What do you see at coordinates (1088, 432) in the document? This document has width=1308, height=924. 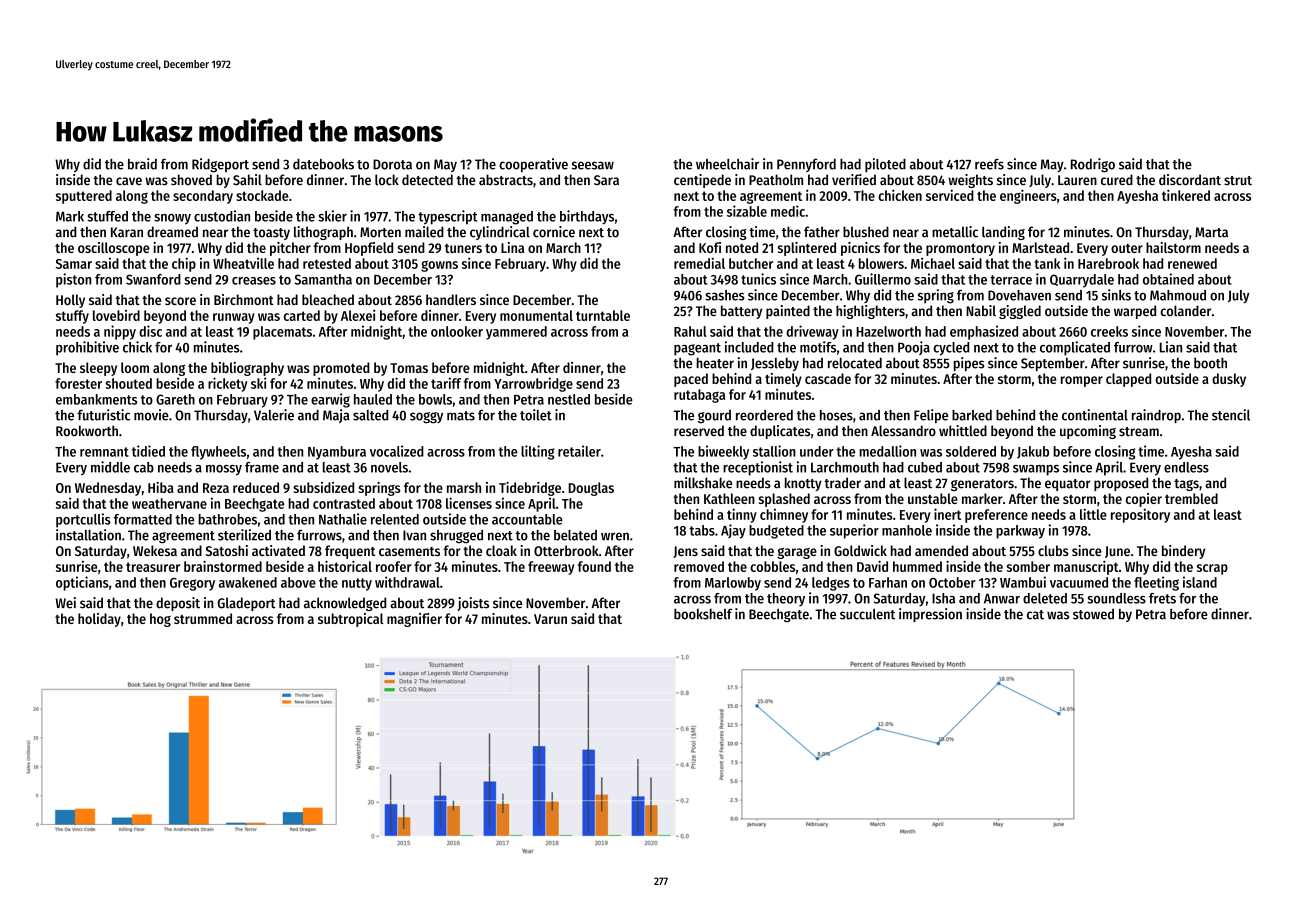 I see `upcoming` at bounding box center [1088, 432].
